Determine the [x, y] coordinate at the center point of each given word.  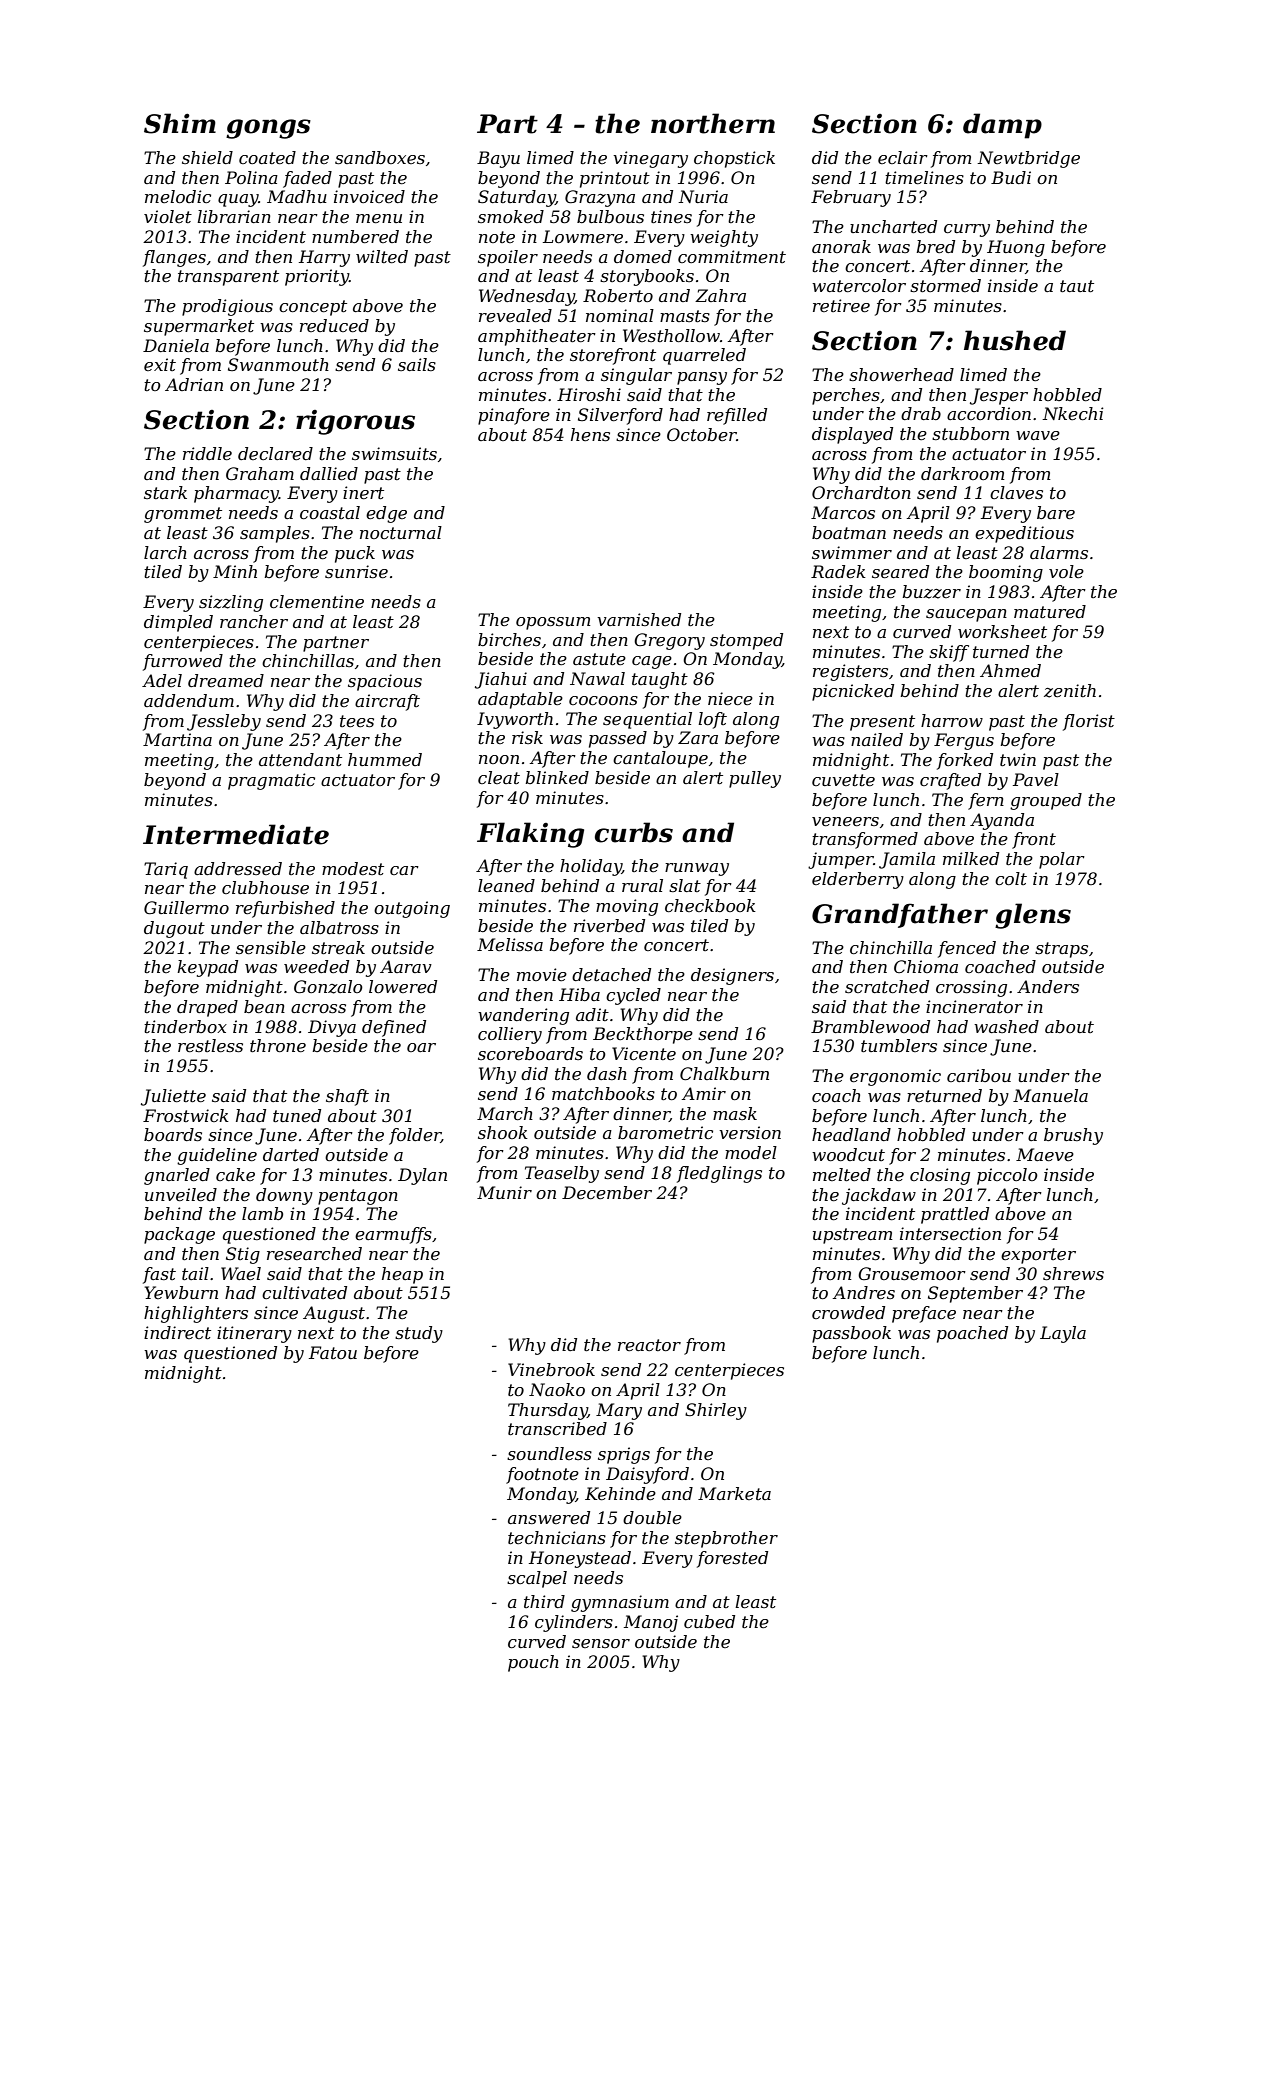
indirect [177, 1332]
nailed [877, 739]
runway [697, 869]
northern [713, 123]
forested [732, 1559]
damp [1002, 126]
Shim [180, 123]
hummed [385, 759]
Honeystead [580, 1559]
